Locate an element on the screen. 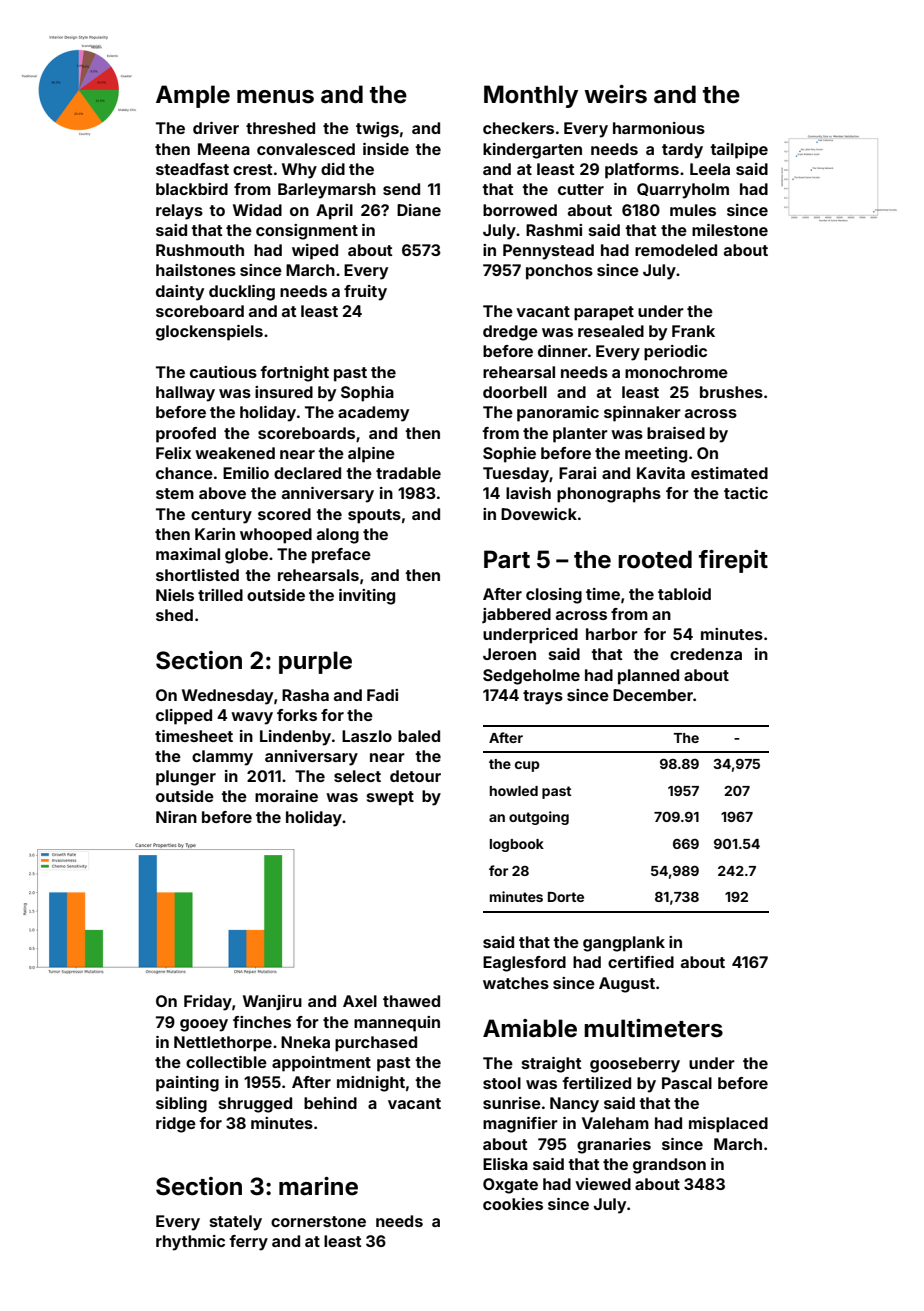 The width and height of the screenshot is (924, 1311). cup is located at coordinates (527, 766).
